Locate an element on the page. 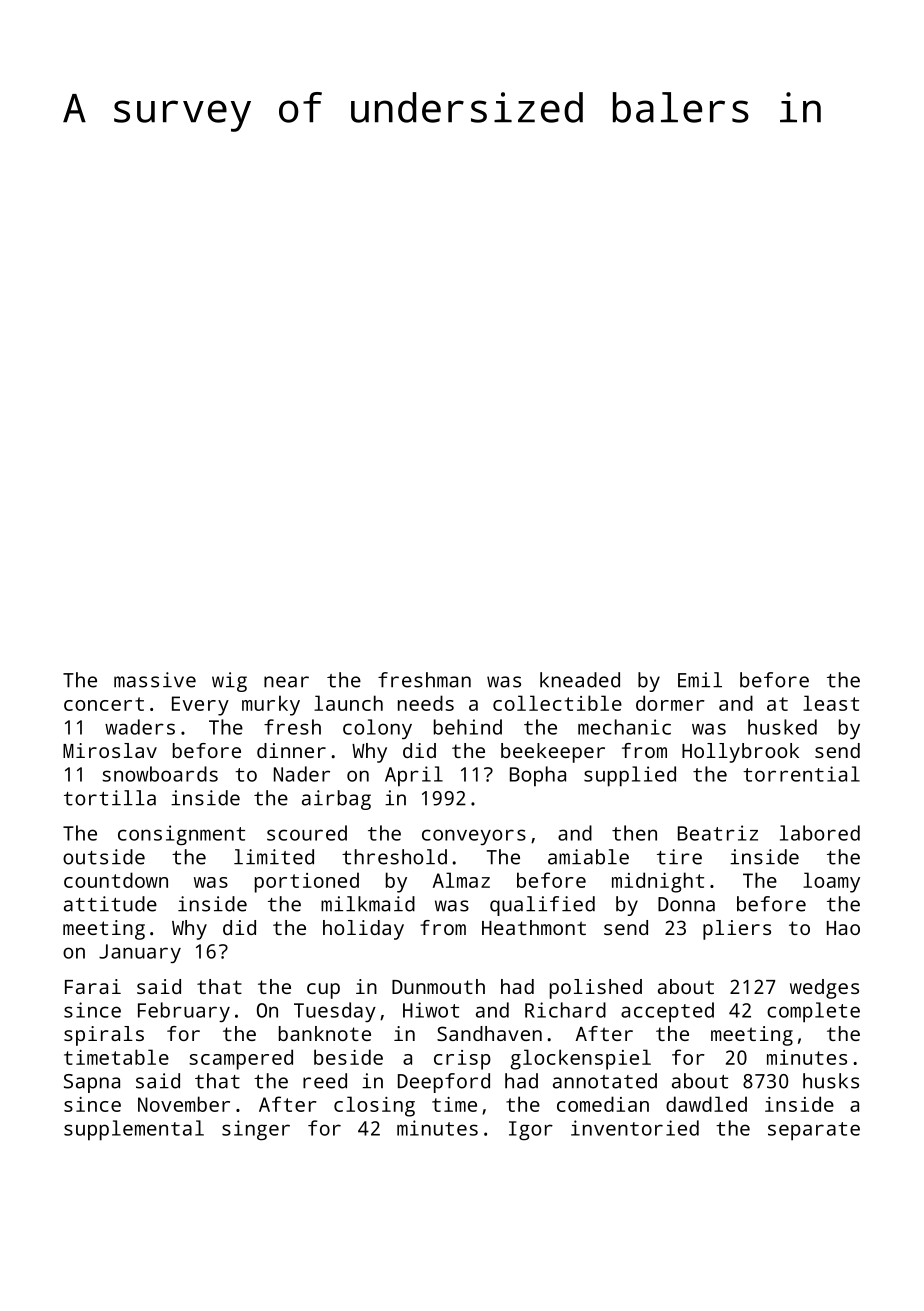 The height and width of the document is (1311, 924). closing is located at coordinates (374, 1106).
